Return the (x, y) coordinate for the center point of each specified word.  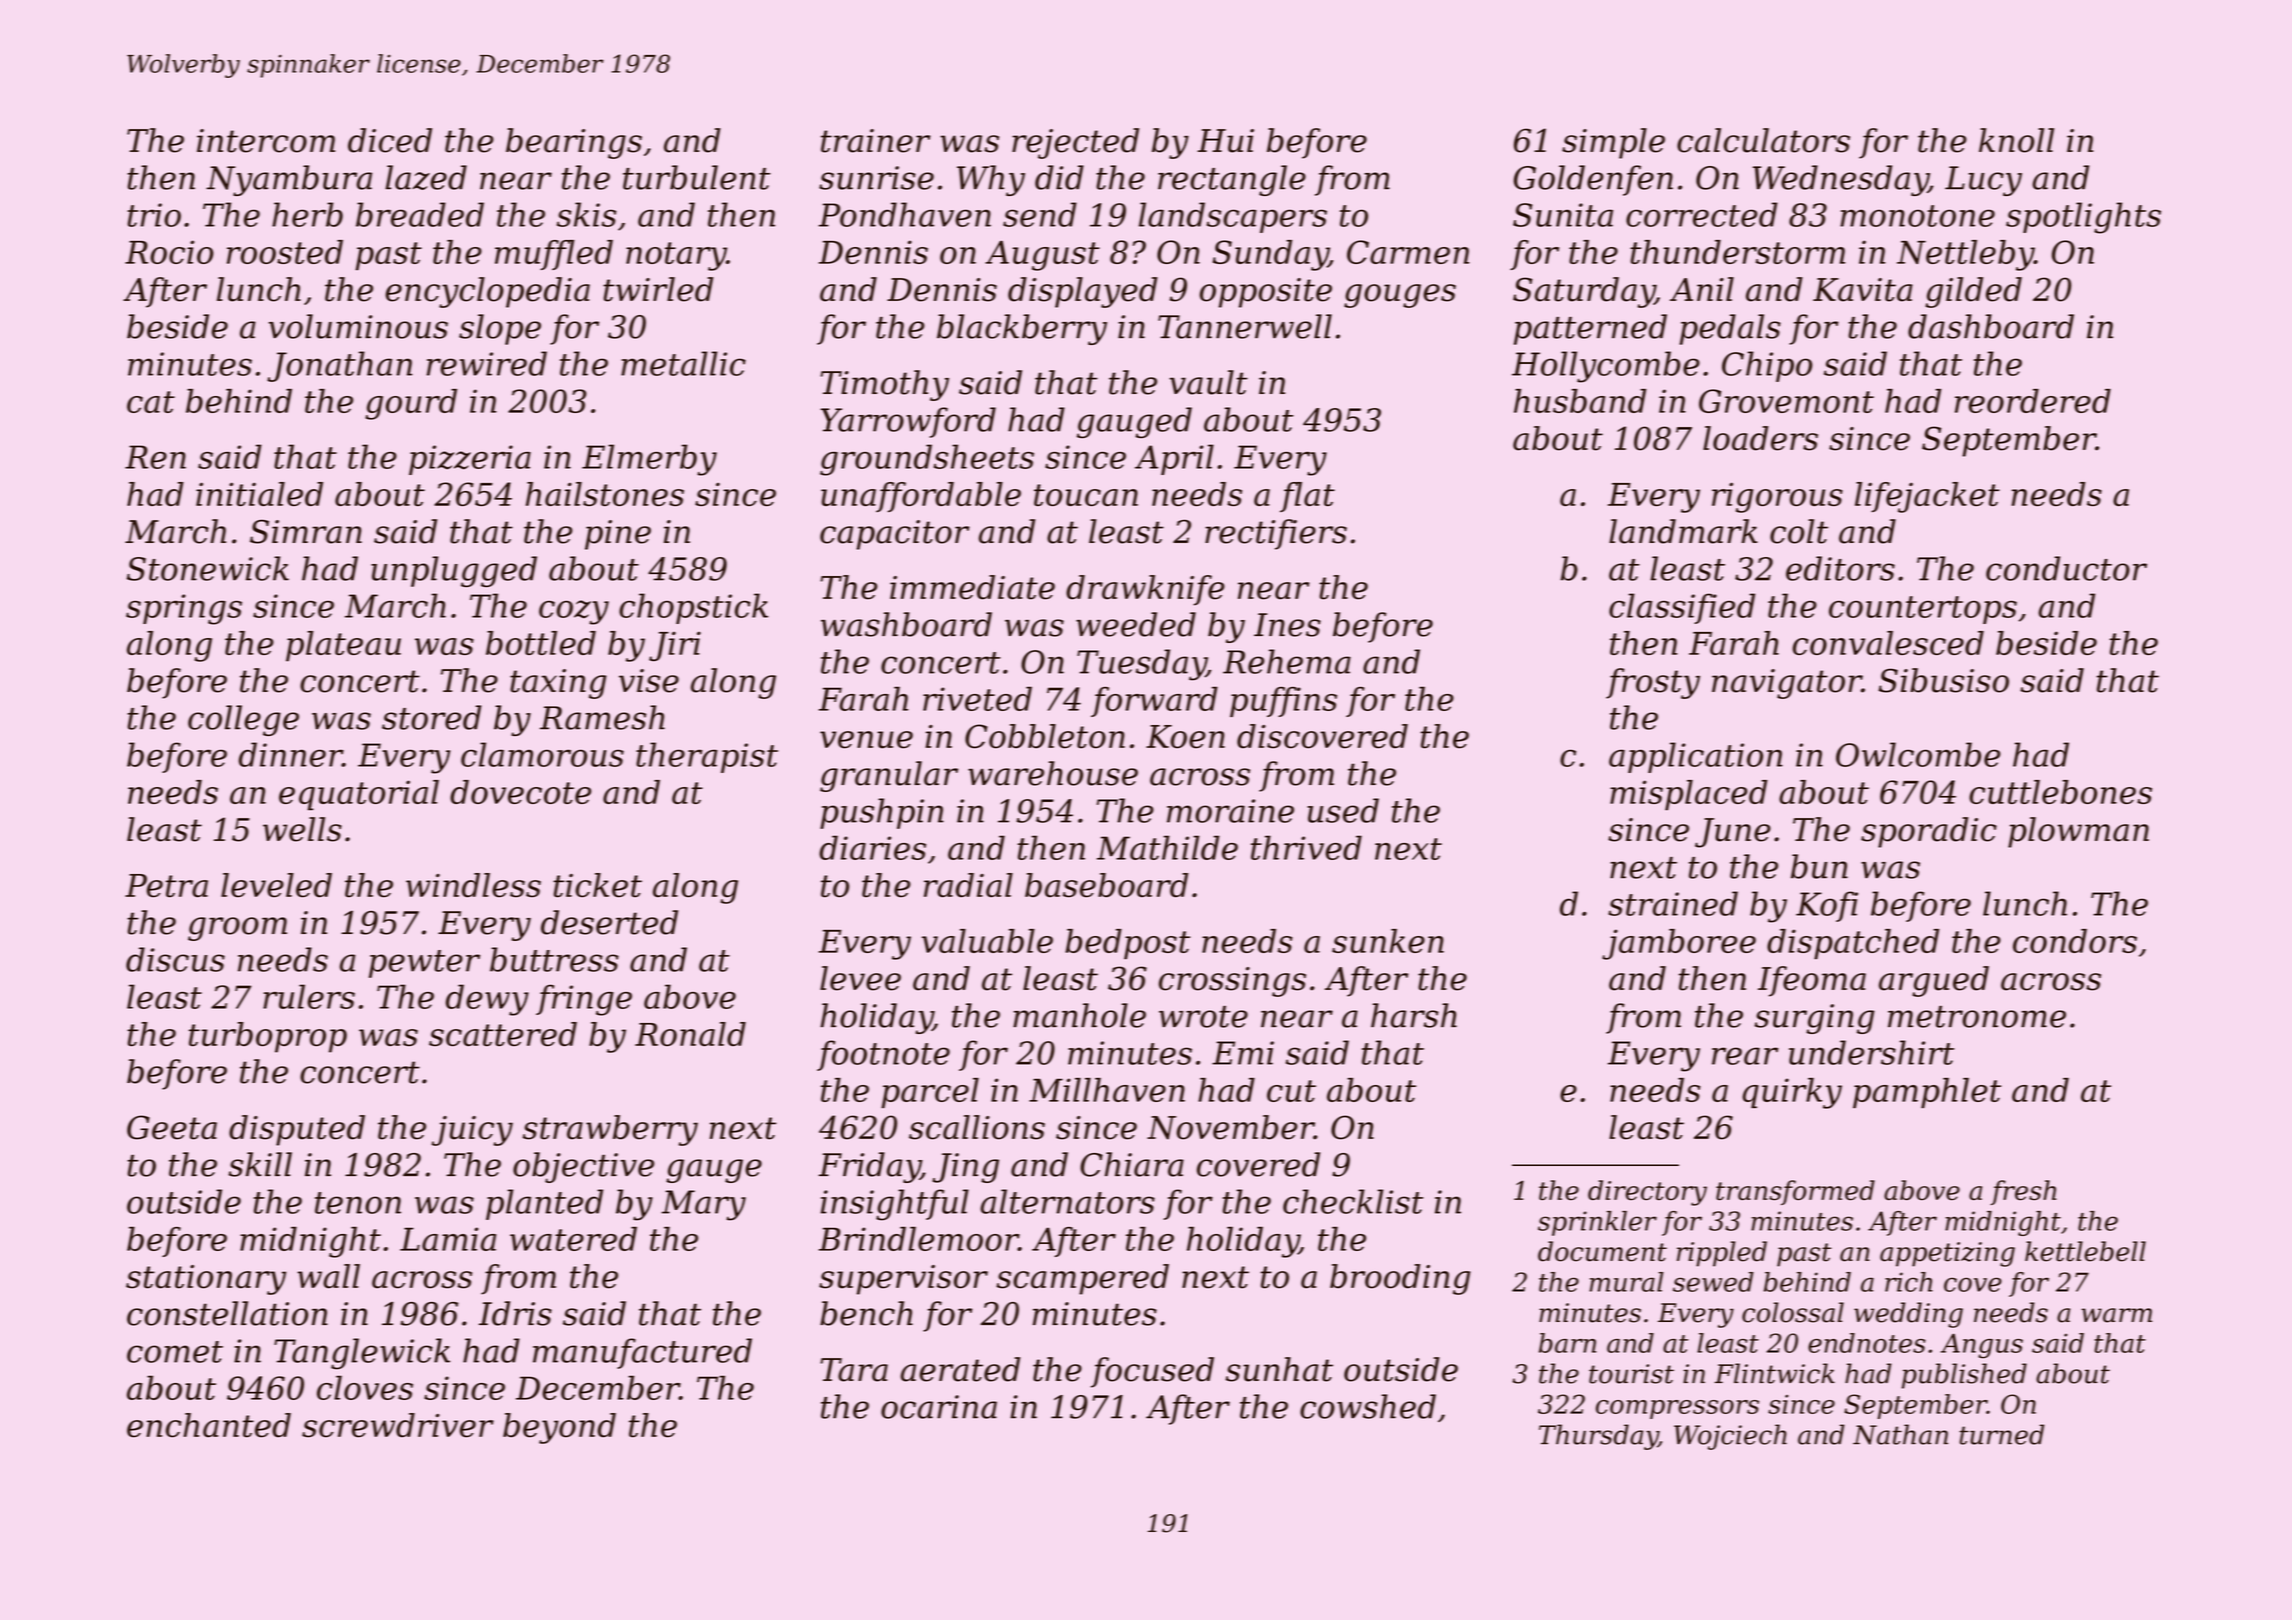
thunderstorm (1737, 252)
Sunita (1563, 215)
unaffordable (921, 497)
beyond (559, 1428)
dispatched (1853, 944)
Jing (965, 1168)
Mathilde (1167, 847)
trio (154, 215)
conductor (2066, 568)
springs (184, 609)
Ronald (690, 1034)
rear (1745, 1056)
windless (473, 885)
